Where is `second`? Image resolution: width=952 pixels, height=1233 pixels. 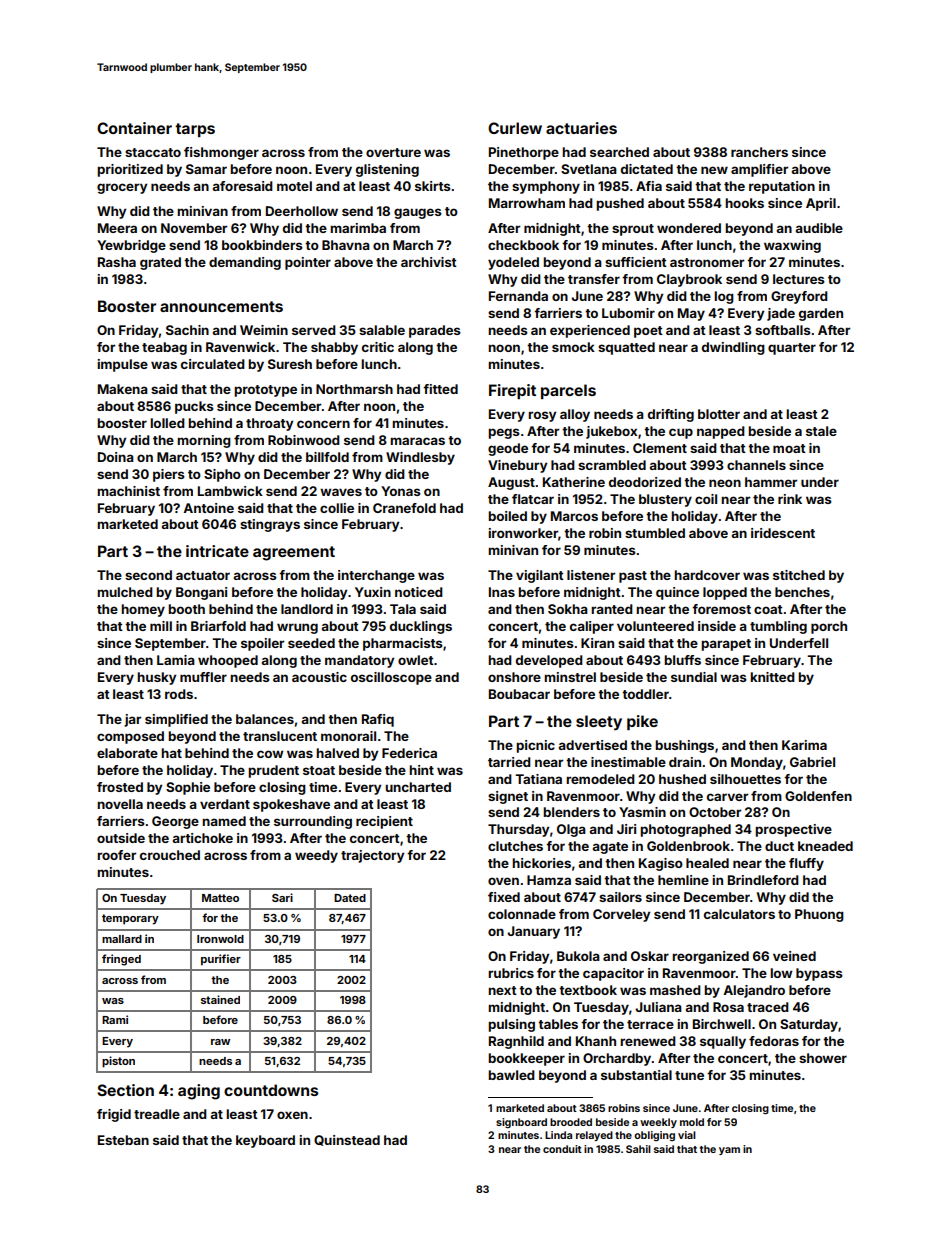
second is located at coordinates (148, 575).
